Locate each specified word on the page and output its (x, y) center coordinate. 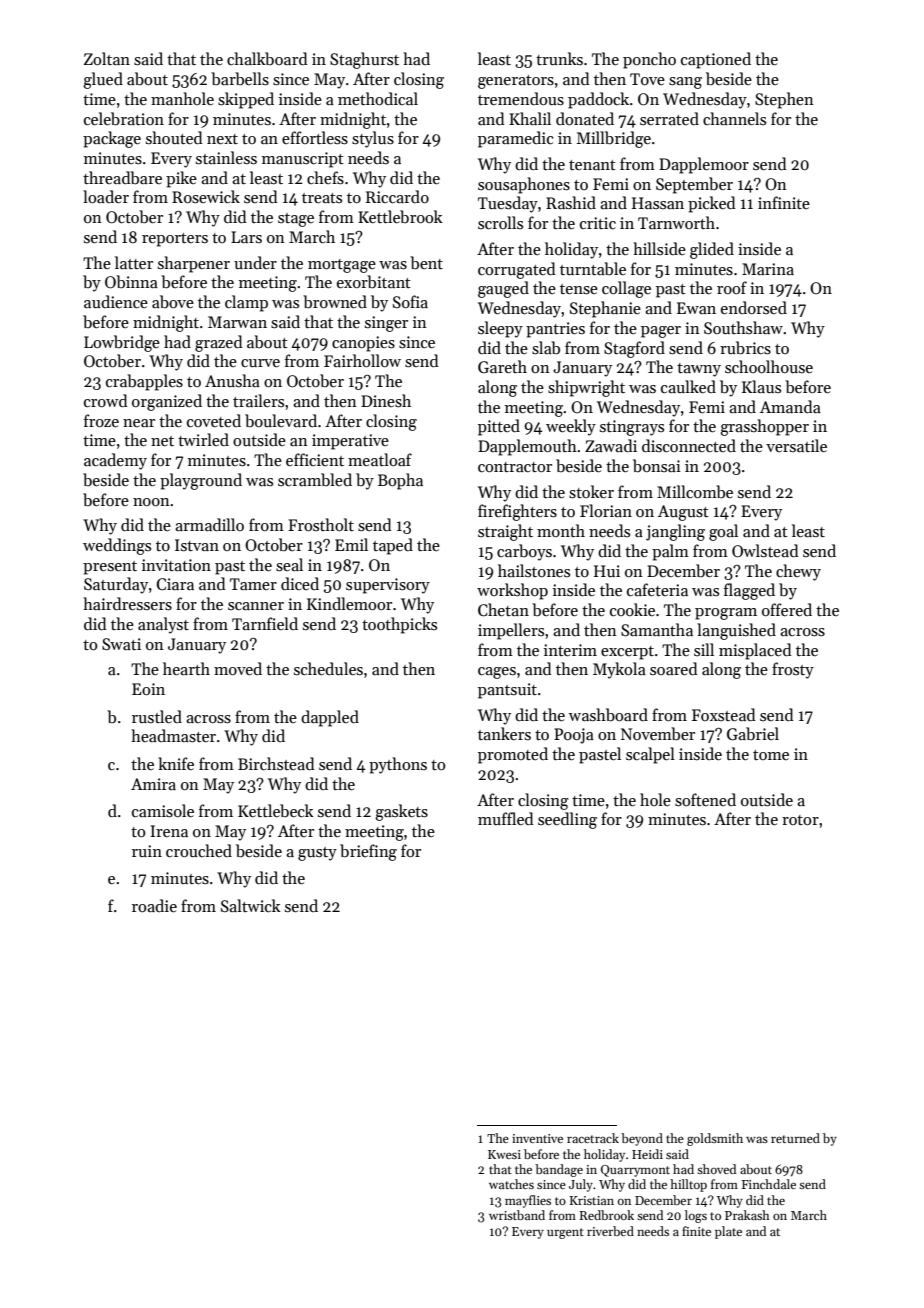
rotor (800, 820)
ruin (147, 851)
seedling (567, 820)
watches (511, 1184)
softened (705, 800)
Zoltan (107, 58)
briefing (368, 852)
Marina (768, 269)
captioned (716, 60)
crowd (106, 400)
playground (201, 481)
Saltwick (251, 905)
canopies (363, 344)
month (561, 530)
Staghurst (364, 60)
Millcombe (695, 492)
